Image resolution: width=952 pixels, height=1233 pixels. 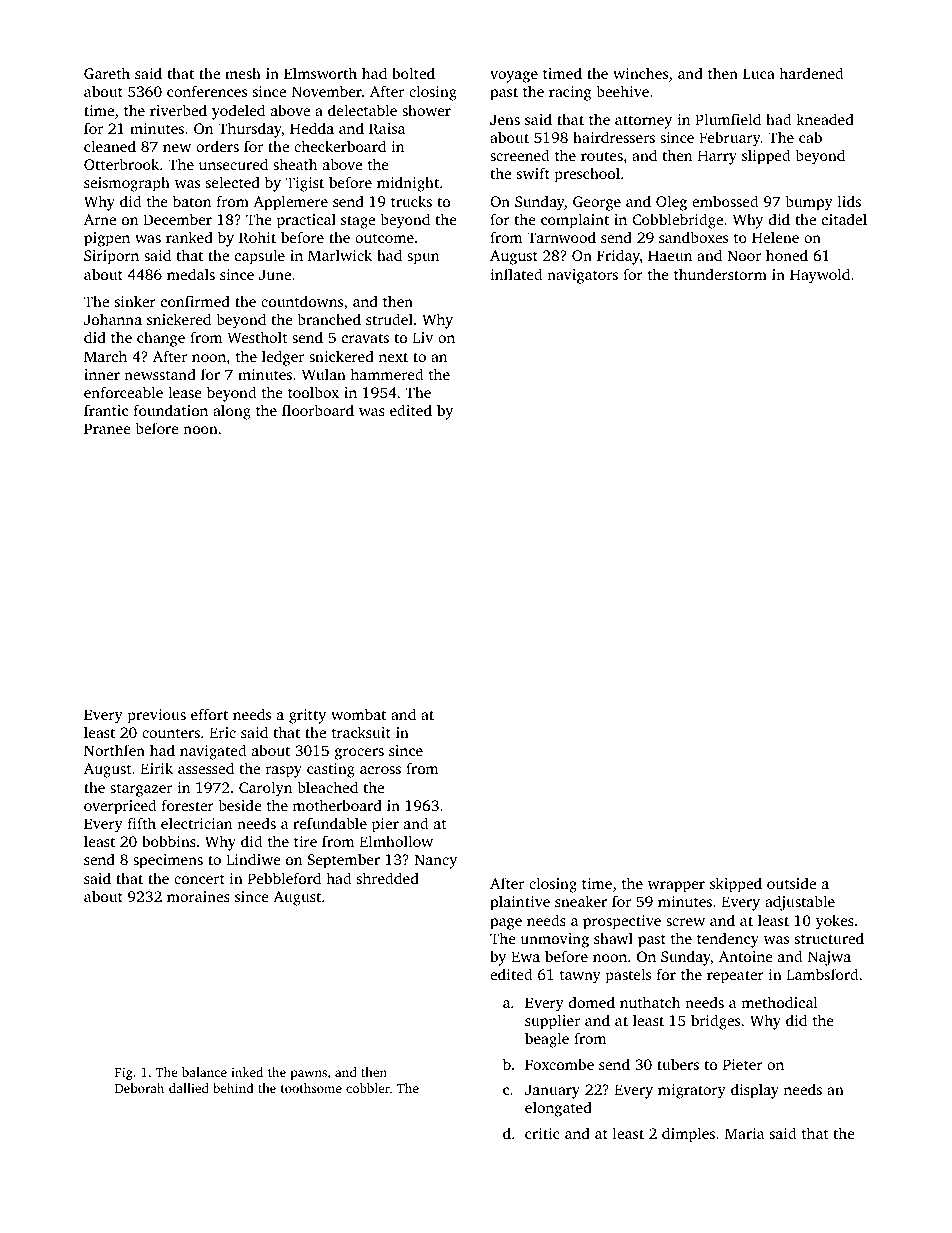 What do you see at coordinates (107, 428) in the screenshot?
I see `Pranee` at bounding box center [107, 428].
